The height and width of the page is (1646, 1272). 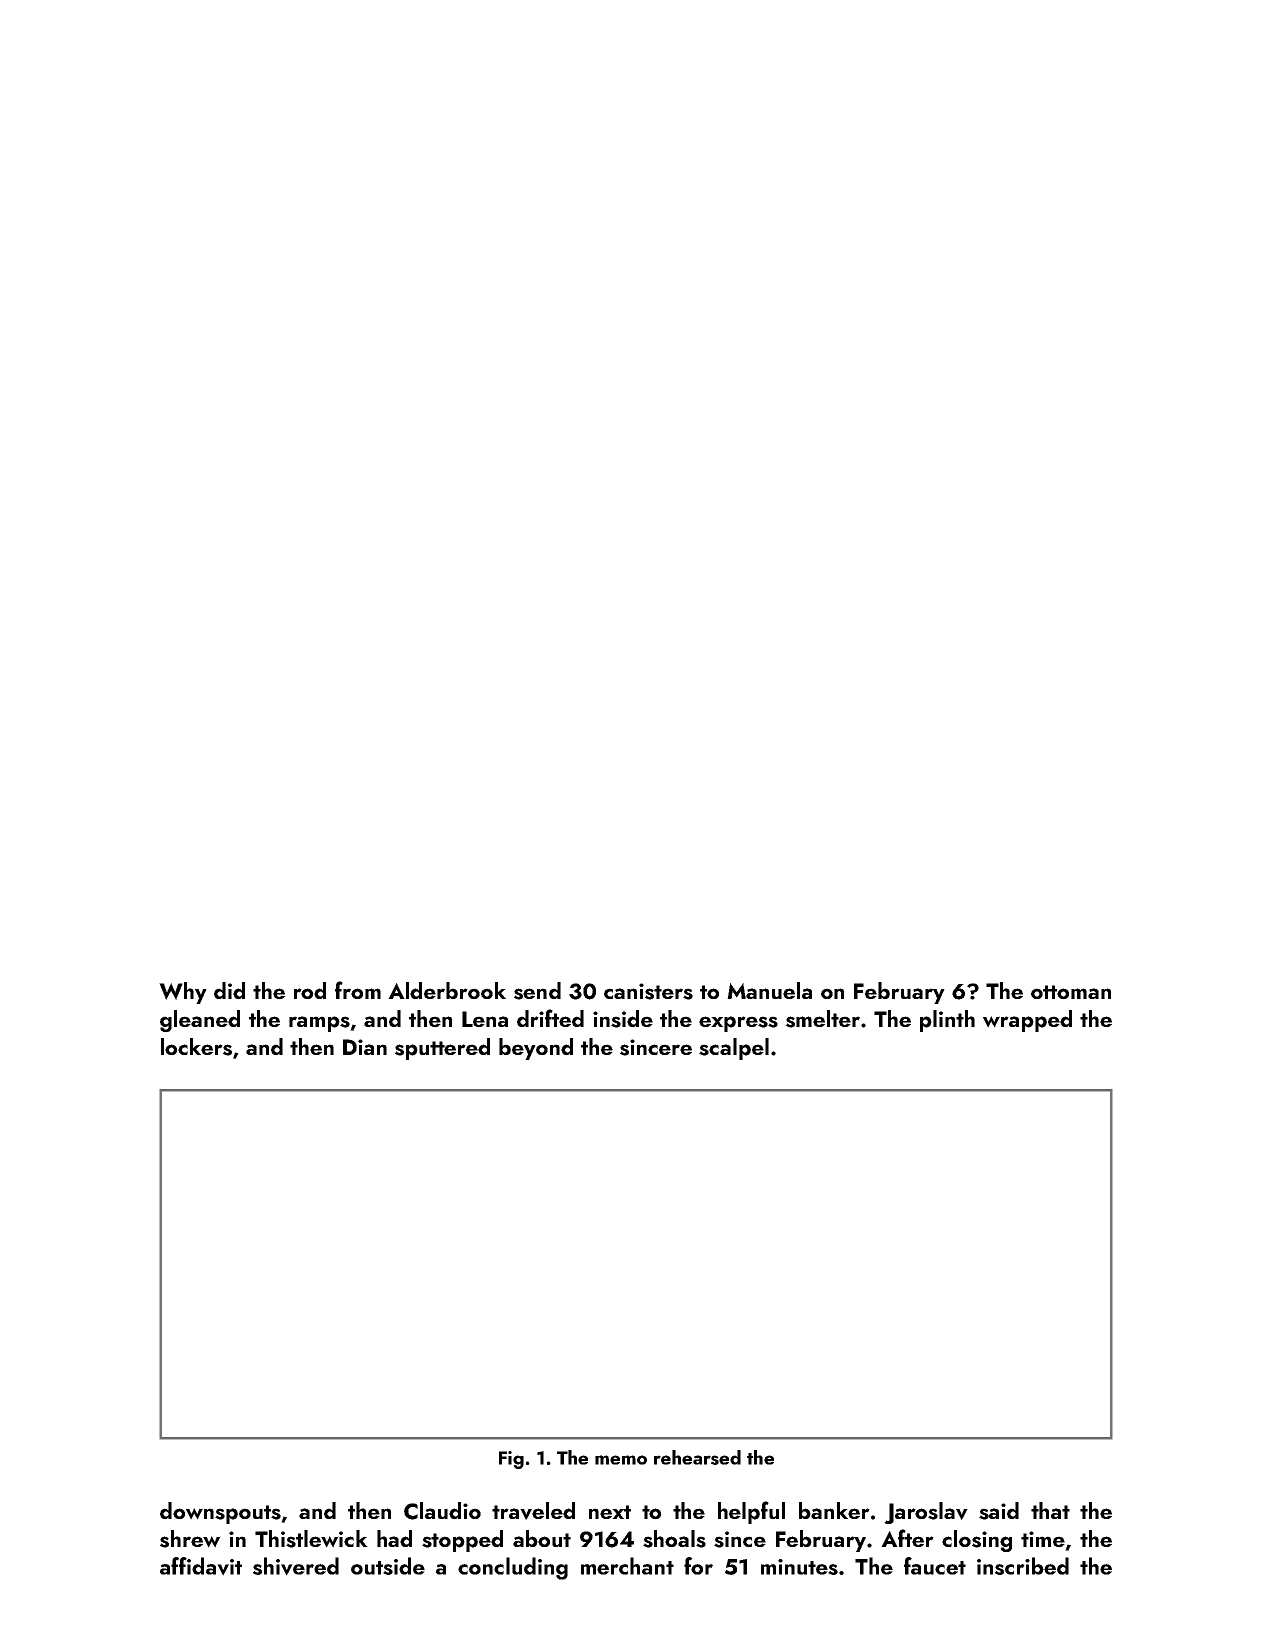 I want to click on concluding, so click(x=513, y=1568).
